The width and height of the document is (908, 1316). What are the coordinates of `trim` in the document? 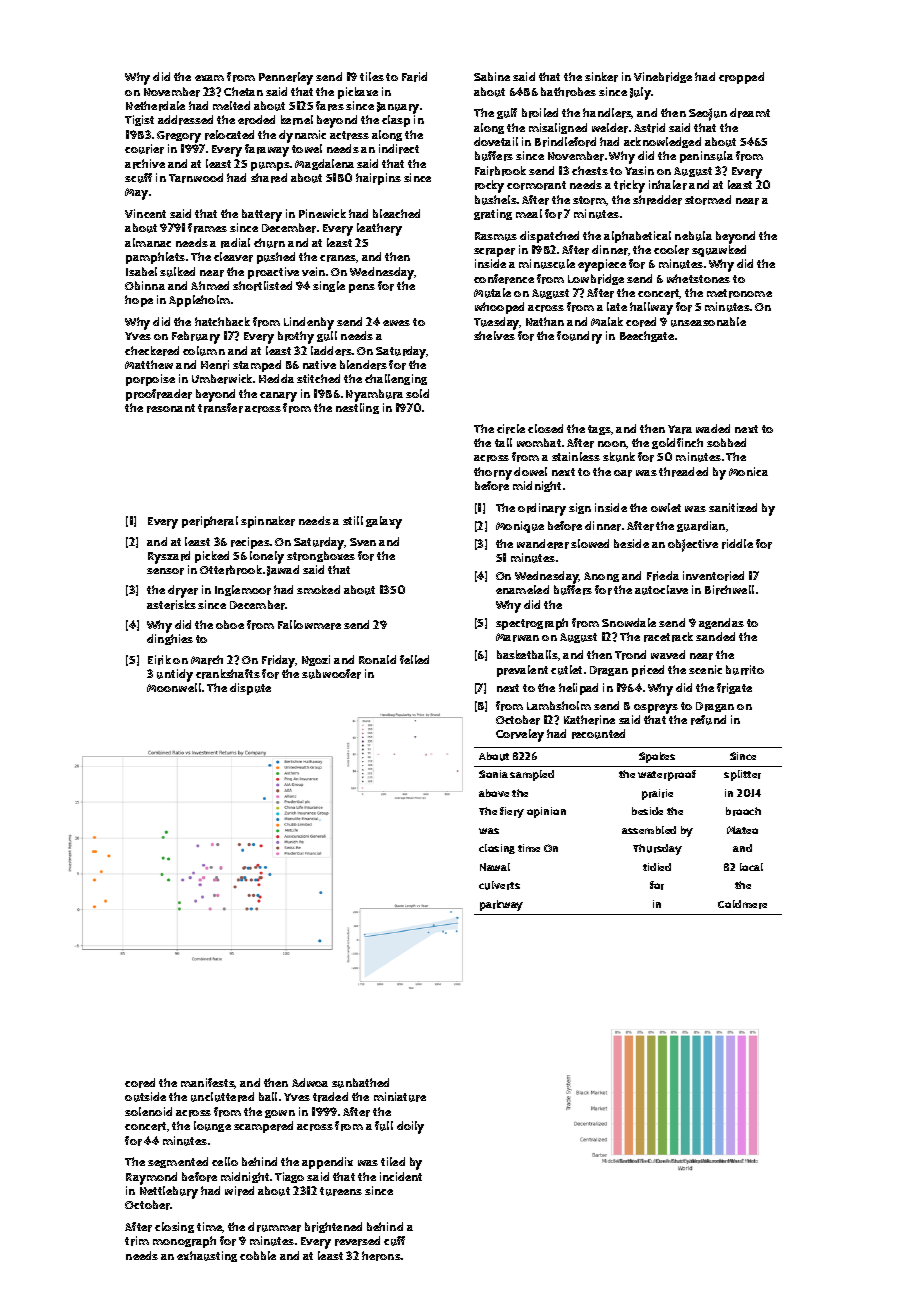 It's located at (137, 1241).
